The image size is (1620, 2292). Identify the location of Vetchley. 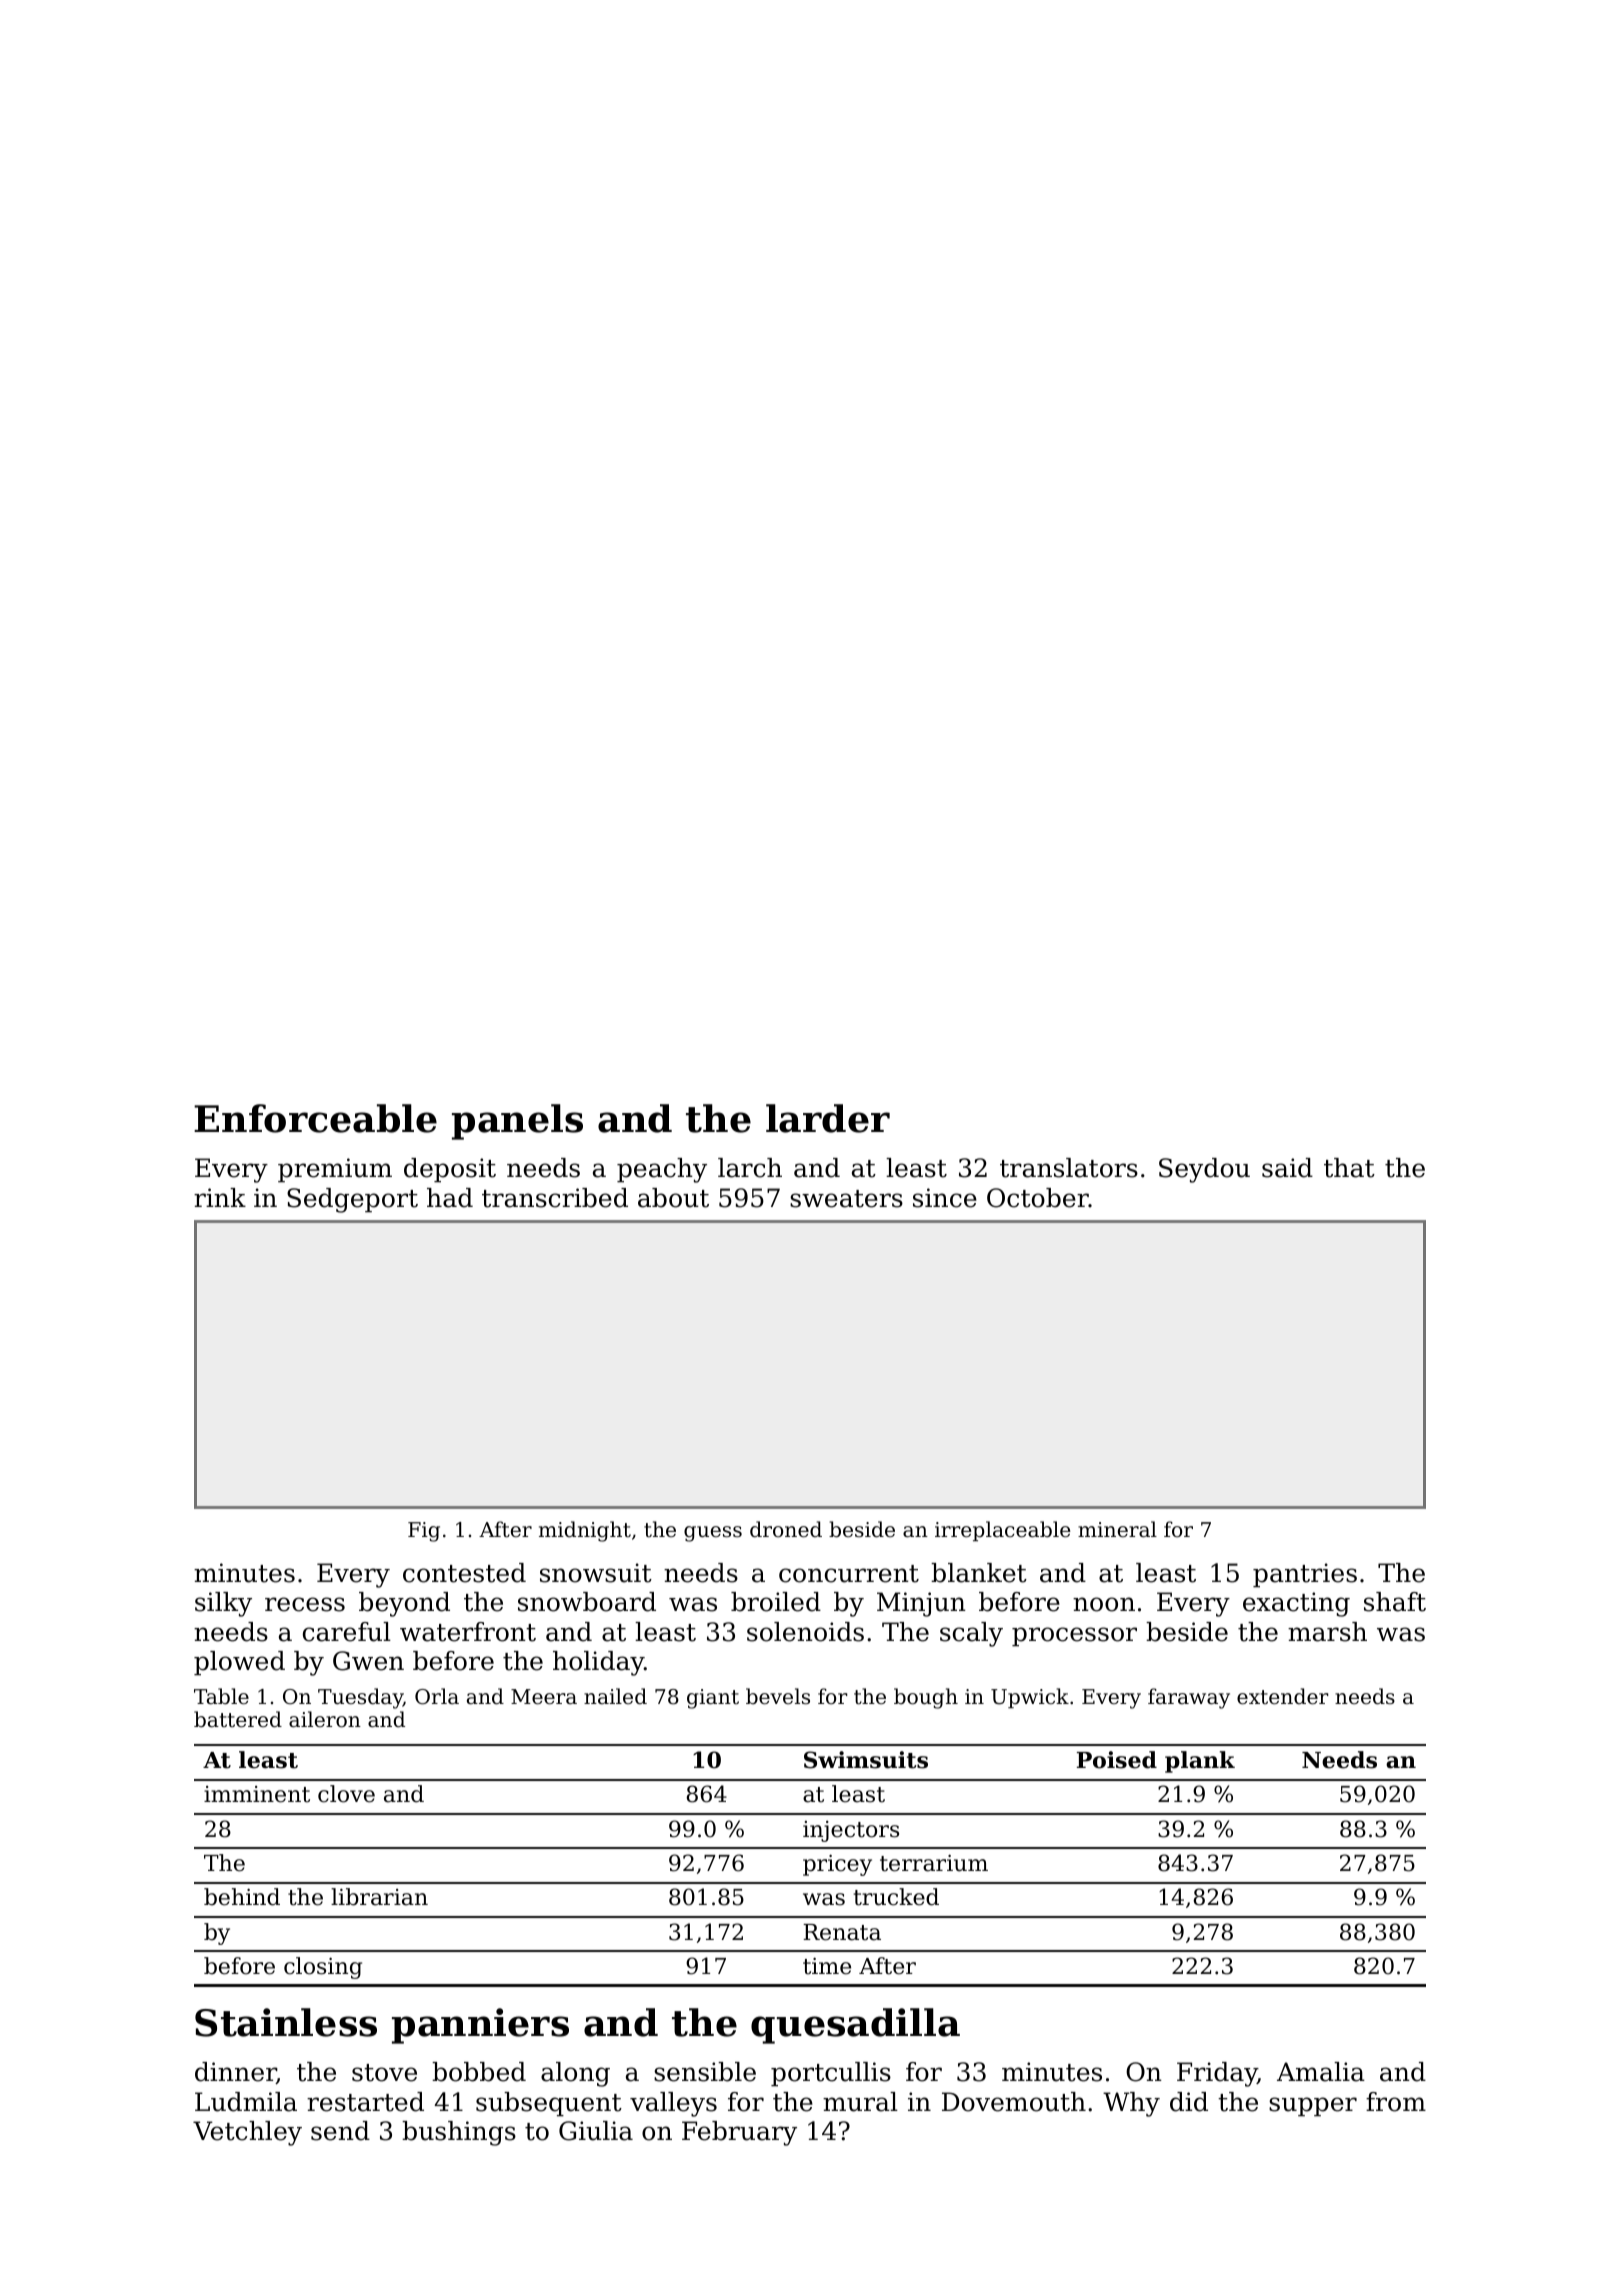
(247, 2133).
